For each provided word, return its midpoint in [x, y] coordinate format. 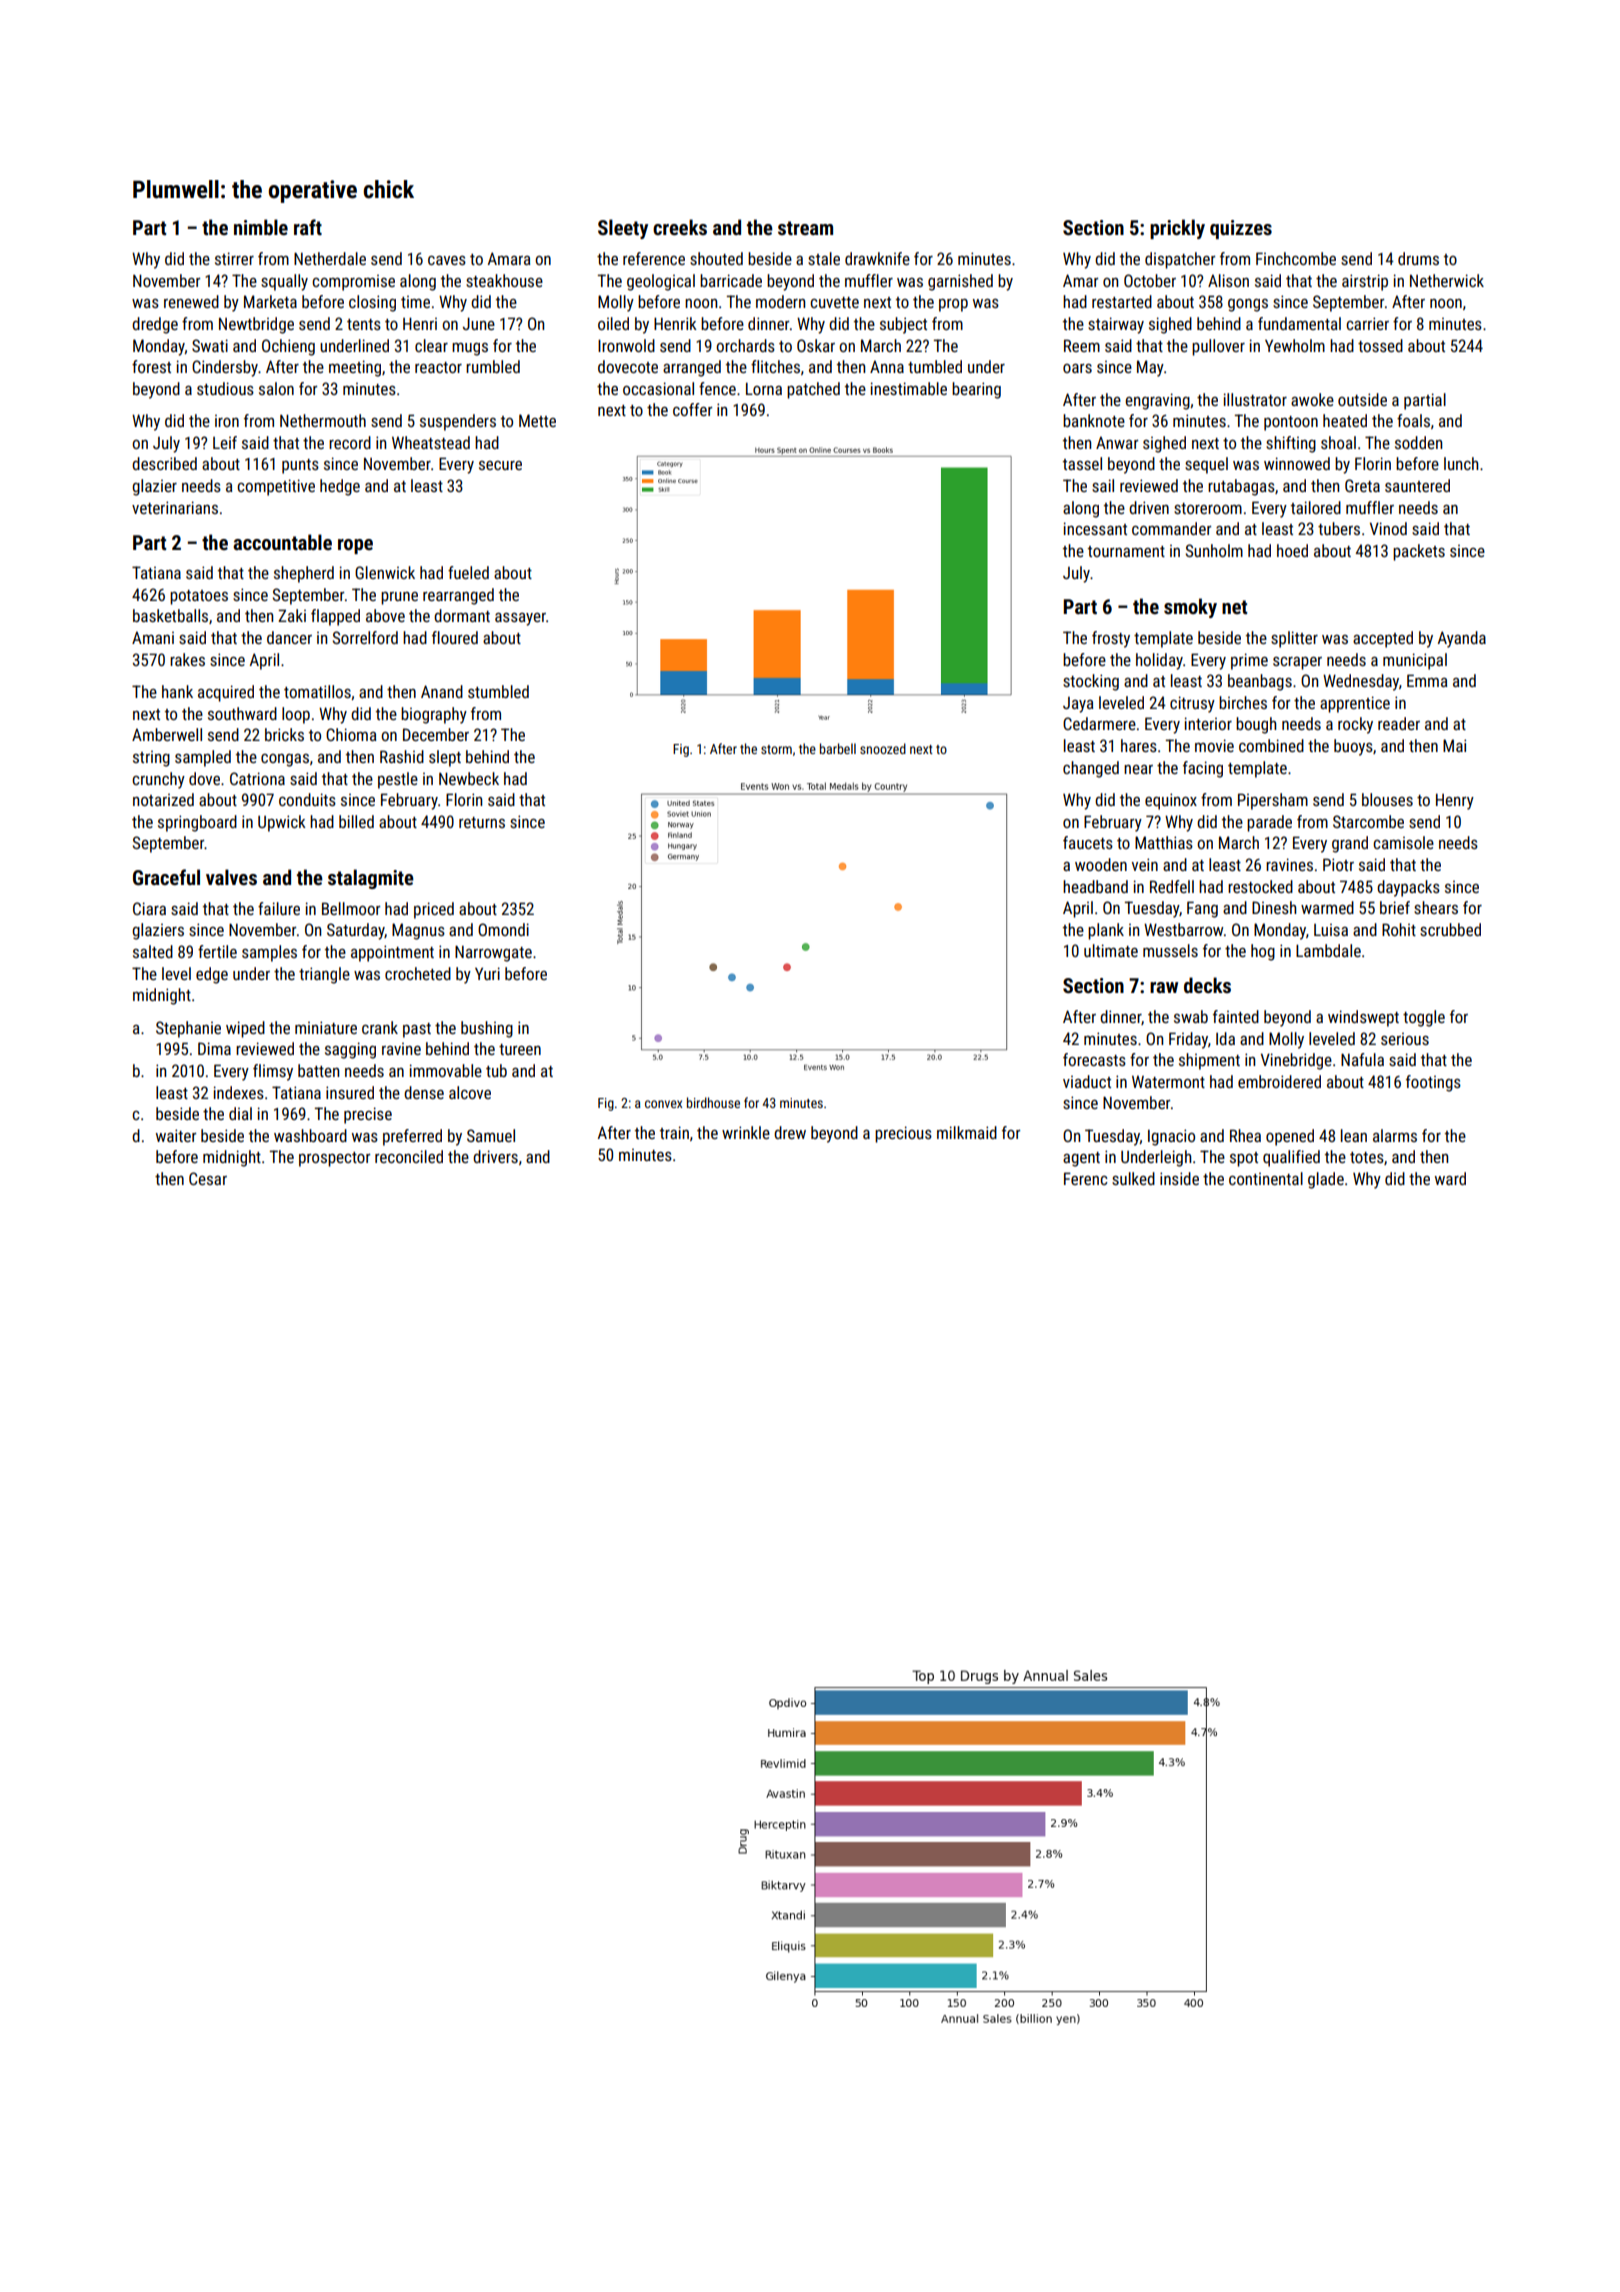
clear [431, 345]
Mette [537, 420]
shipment [1209, 1061]
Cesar [208, 1178]
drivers [495, 1156]
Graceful [166, 877]
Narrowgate [493, 953]
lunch [1461, 463]
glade [1326, 1180]
